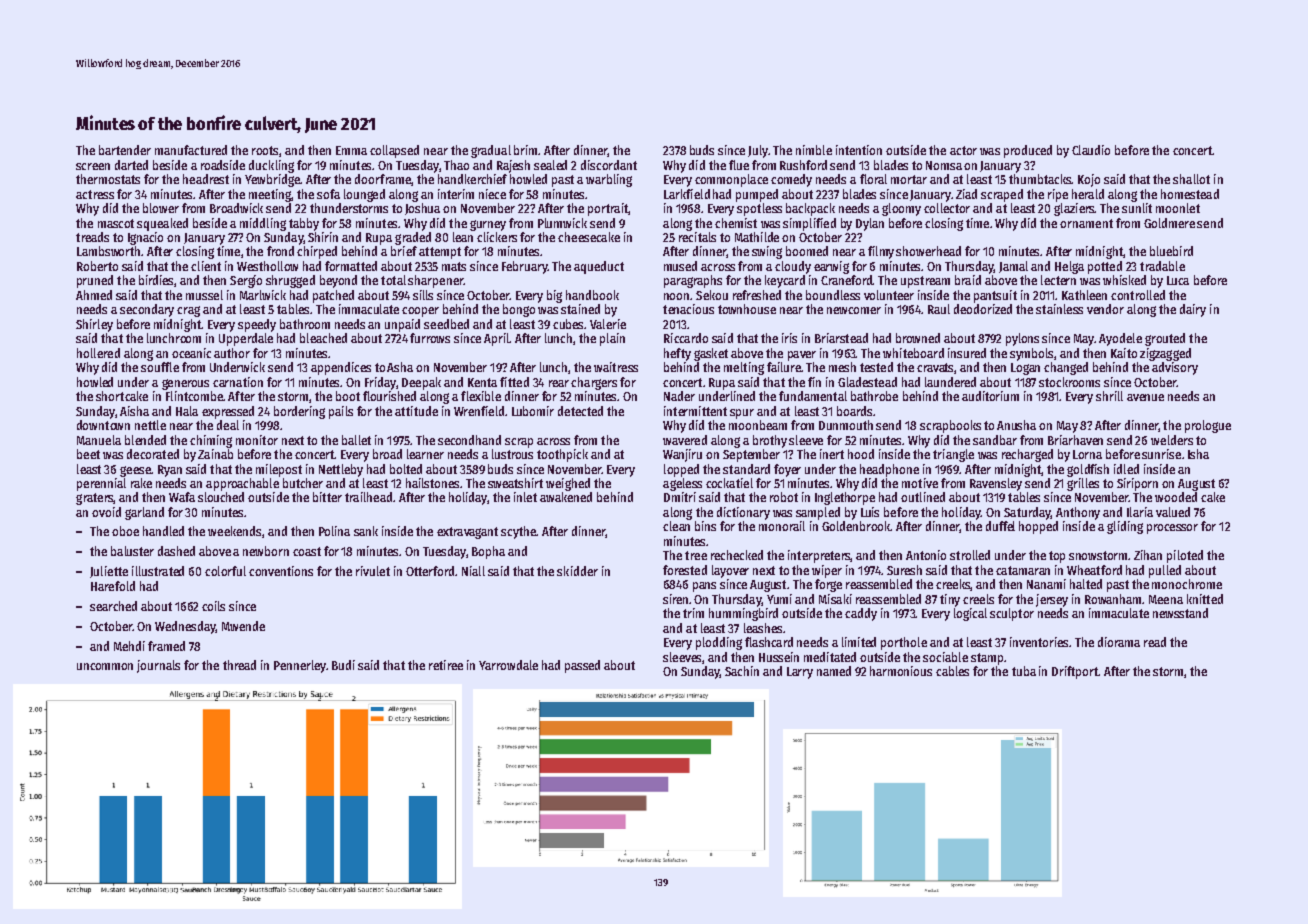 The image size is (1308, 924). Describe the element at coordinates (803, 165) in the screenshot. I see `Rushford` at that location.
